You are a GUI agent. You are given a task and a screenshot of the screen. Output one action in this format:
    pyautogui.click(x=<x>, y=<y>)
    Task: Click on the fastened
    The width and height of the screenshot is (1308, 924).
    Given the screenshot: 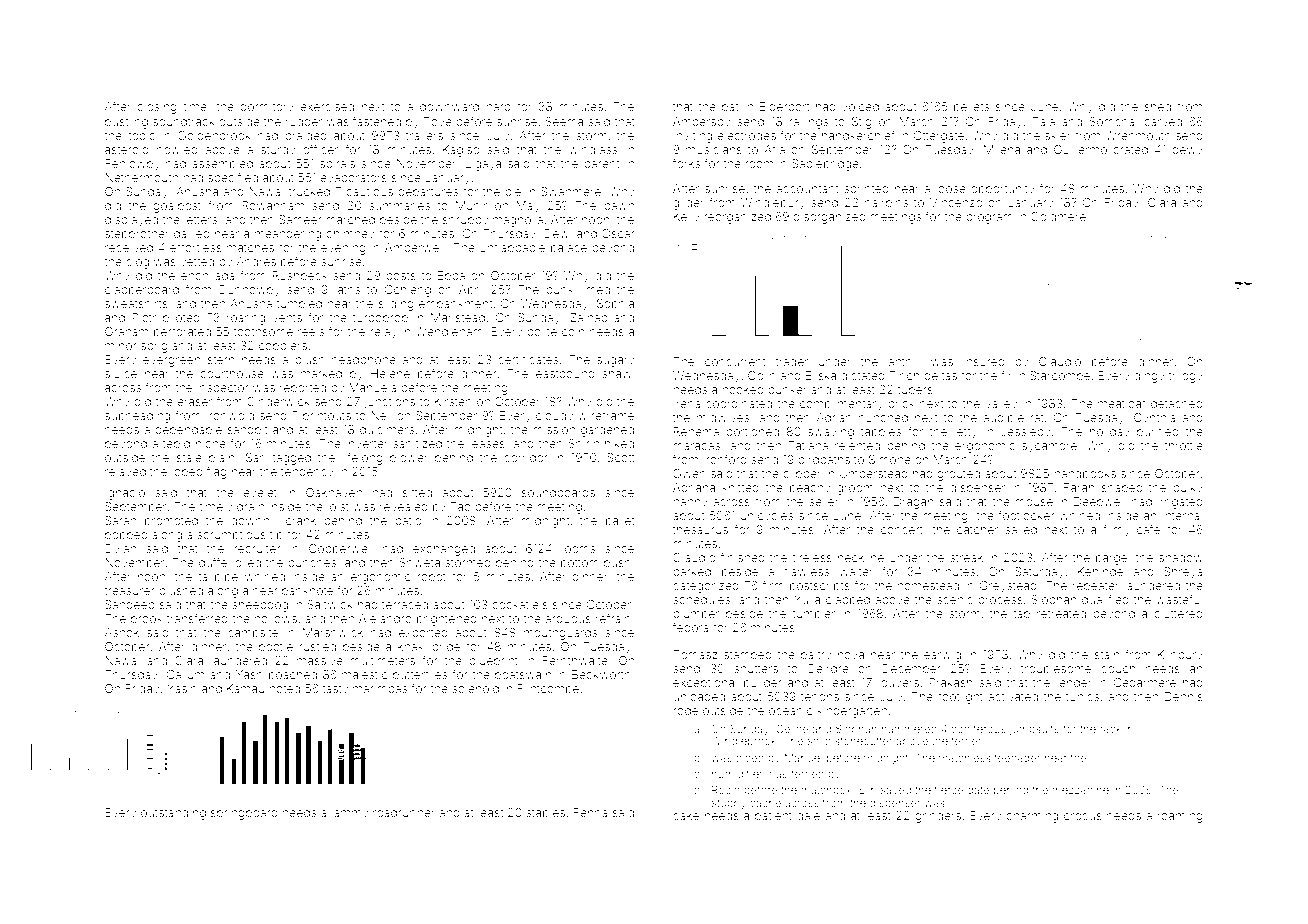 What is the action you would take?
    pyautogui.click(x=377, y=121)
